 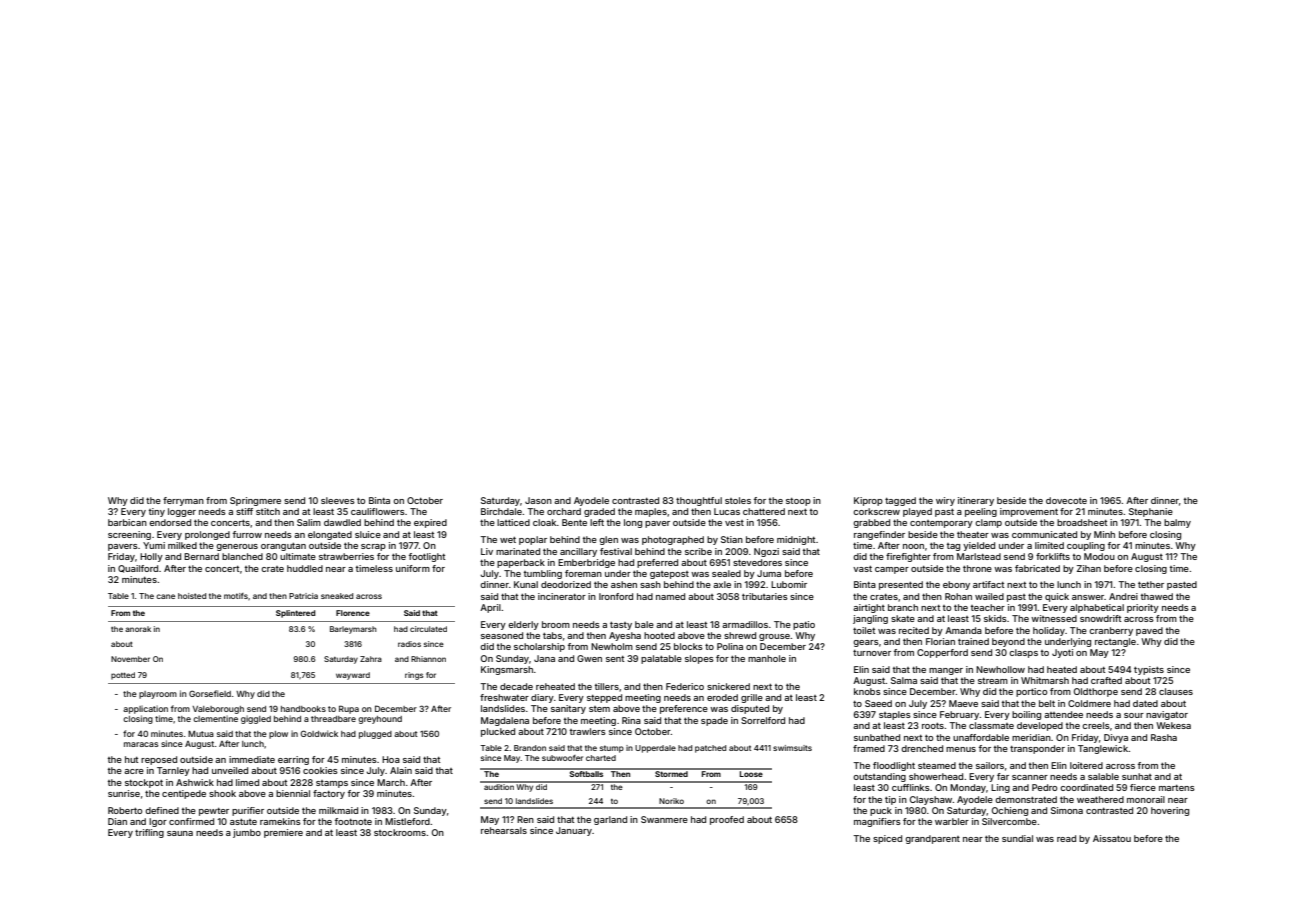 I want to click on bale, so click(x=644, y=624).
